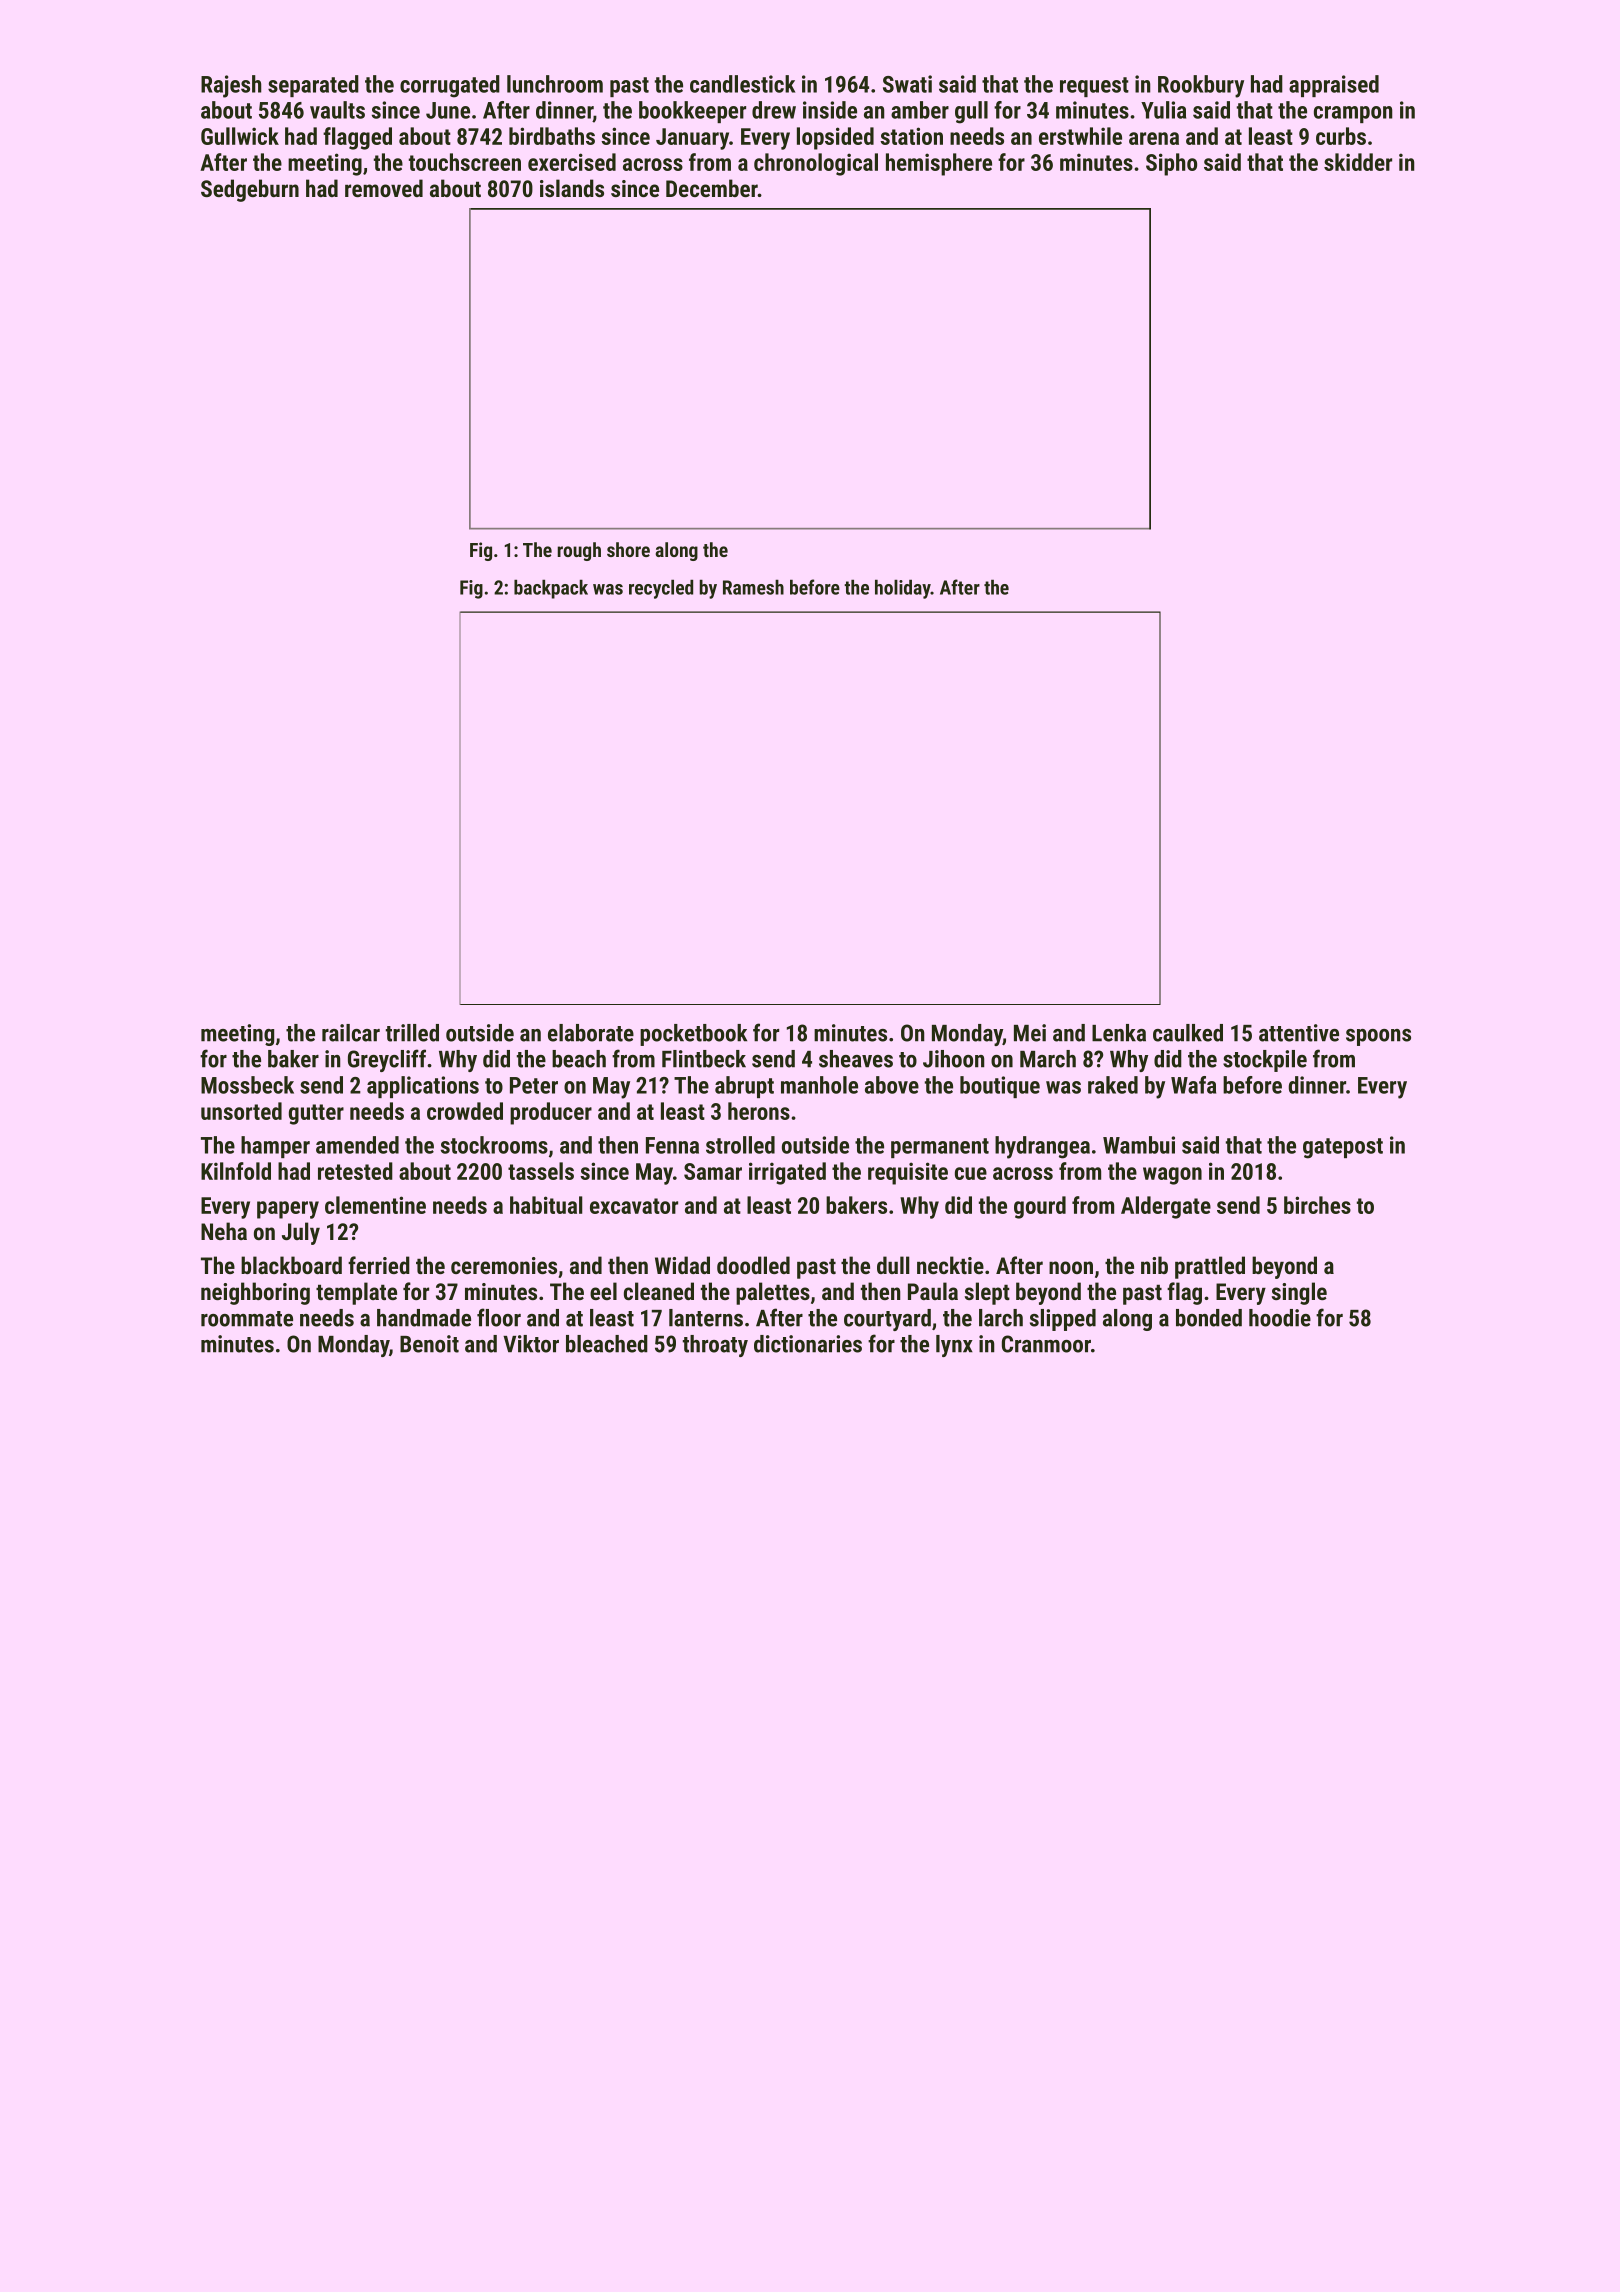 Image resolution: width=1620 pixels, height=2292 pixels. Describe the element at coordinates (715, 1346) in the page. I see `throaty` at that location.
